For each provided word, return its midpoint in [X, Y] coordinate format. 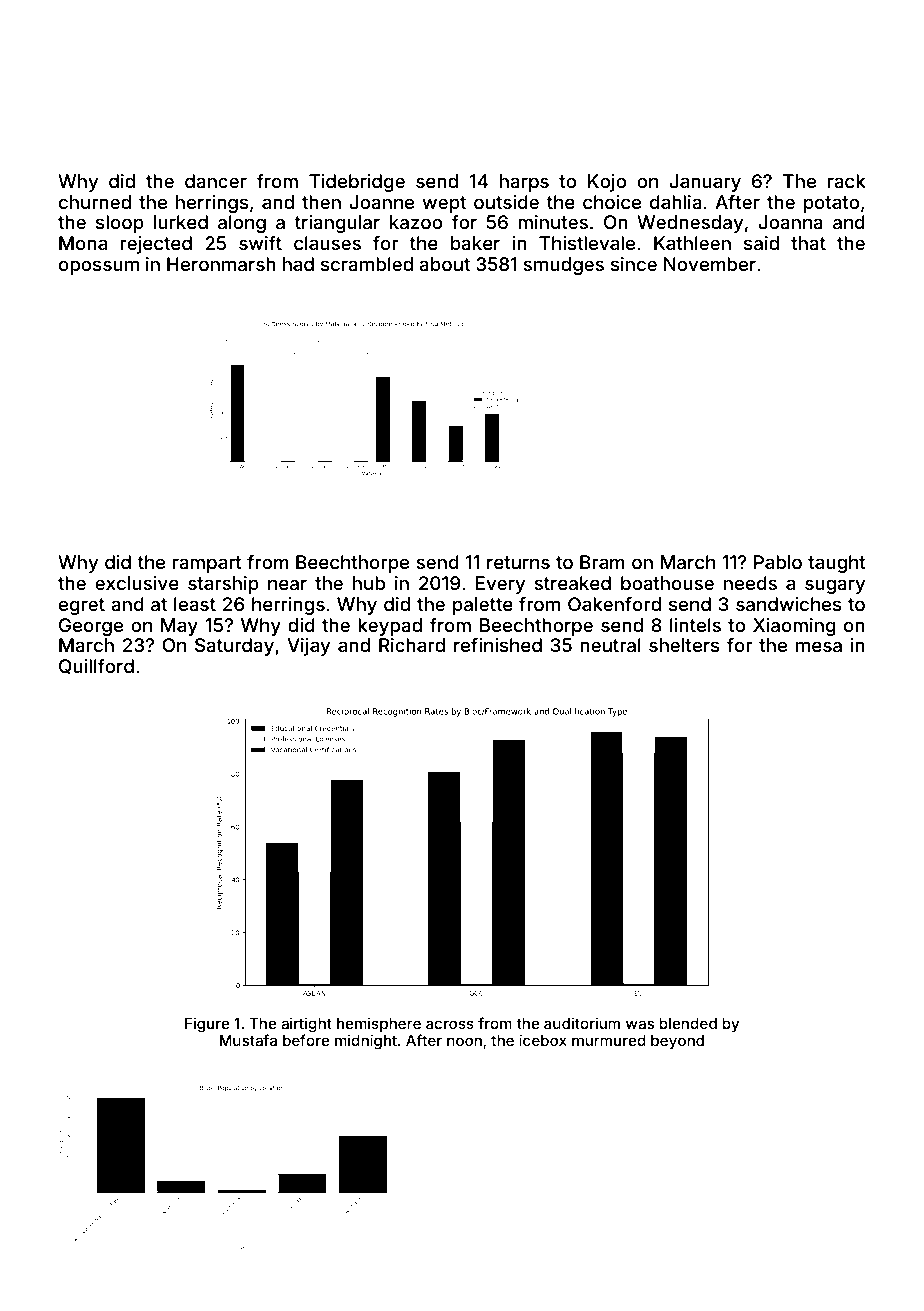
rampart [207, 564]
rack [847, 181]
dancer [216, 181]
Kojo [607, 183]
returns [518, 562]
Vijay [308, 647]
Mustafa [248, 1040]
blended [688, 1023]
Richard [412, 645]
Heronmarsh [221, 264]
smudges [563, 266]
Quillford [96, 667]
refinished [498, 644]
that [808, 243]
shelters [684, 645]
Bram [602, 562]
